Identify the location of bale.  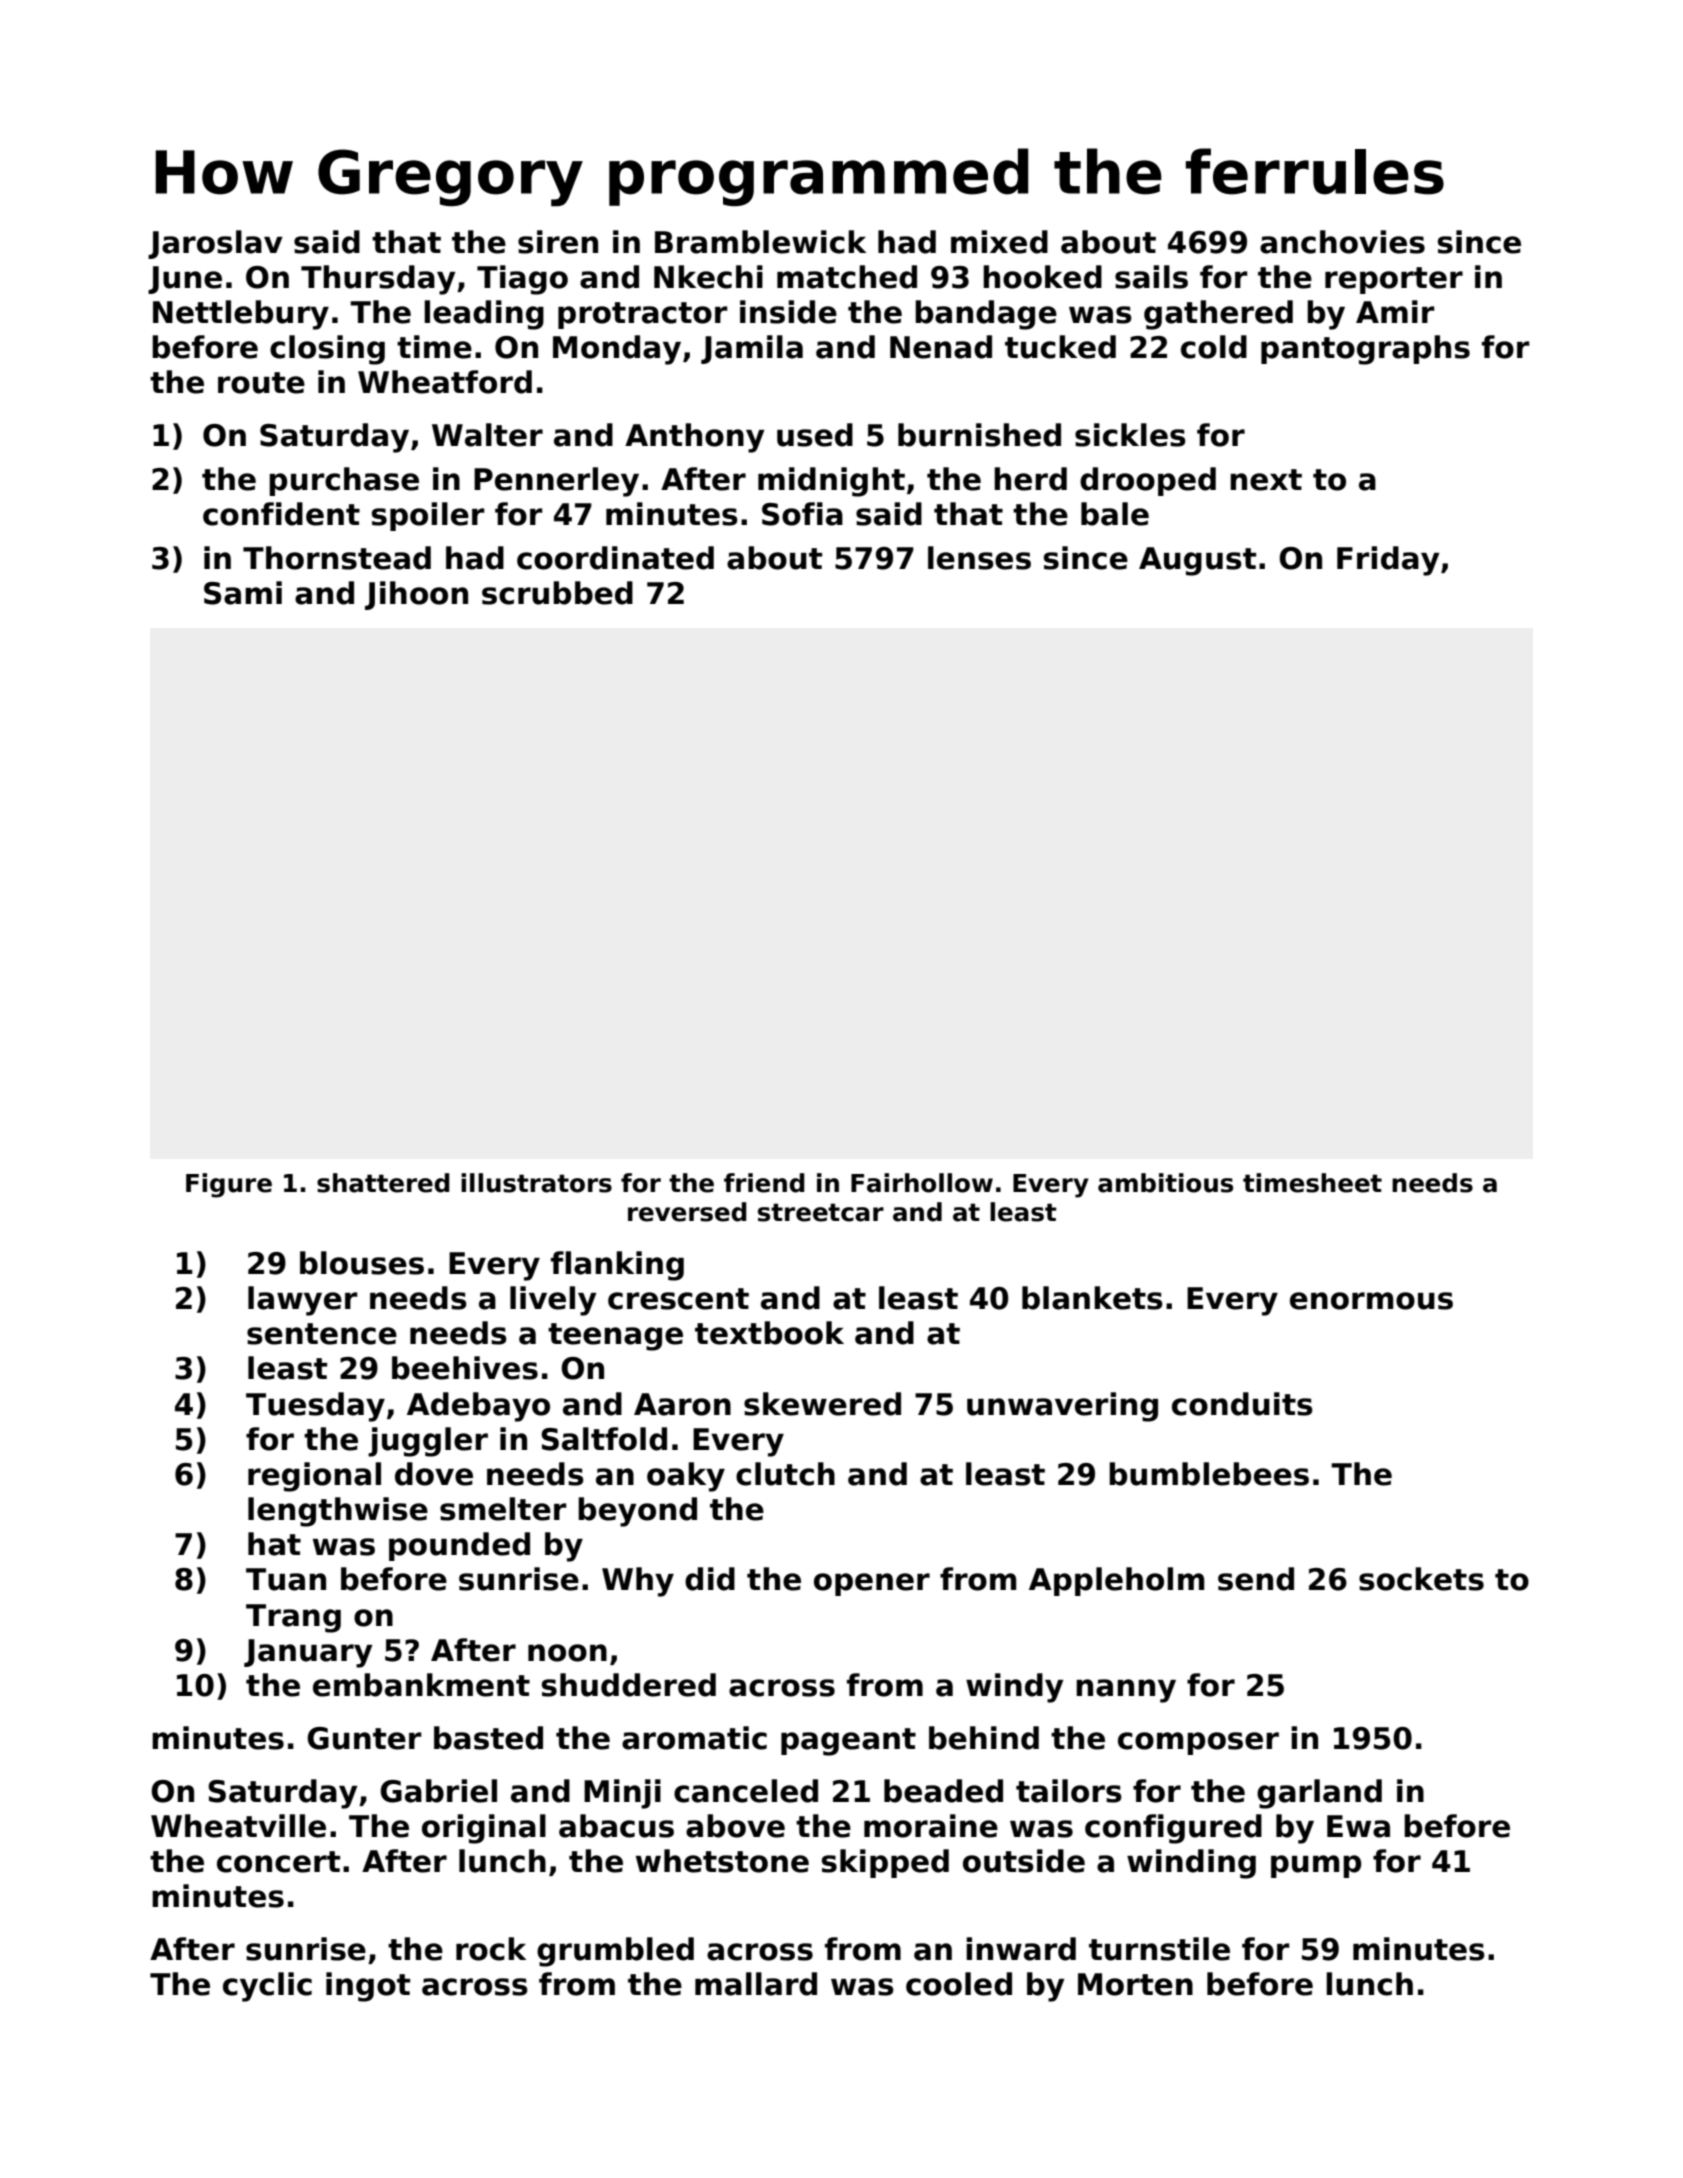
(1115, 514).
